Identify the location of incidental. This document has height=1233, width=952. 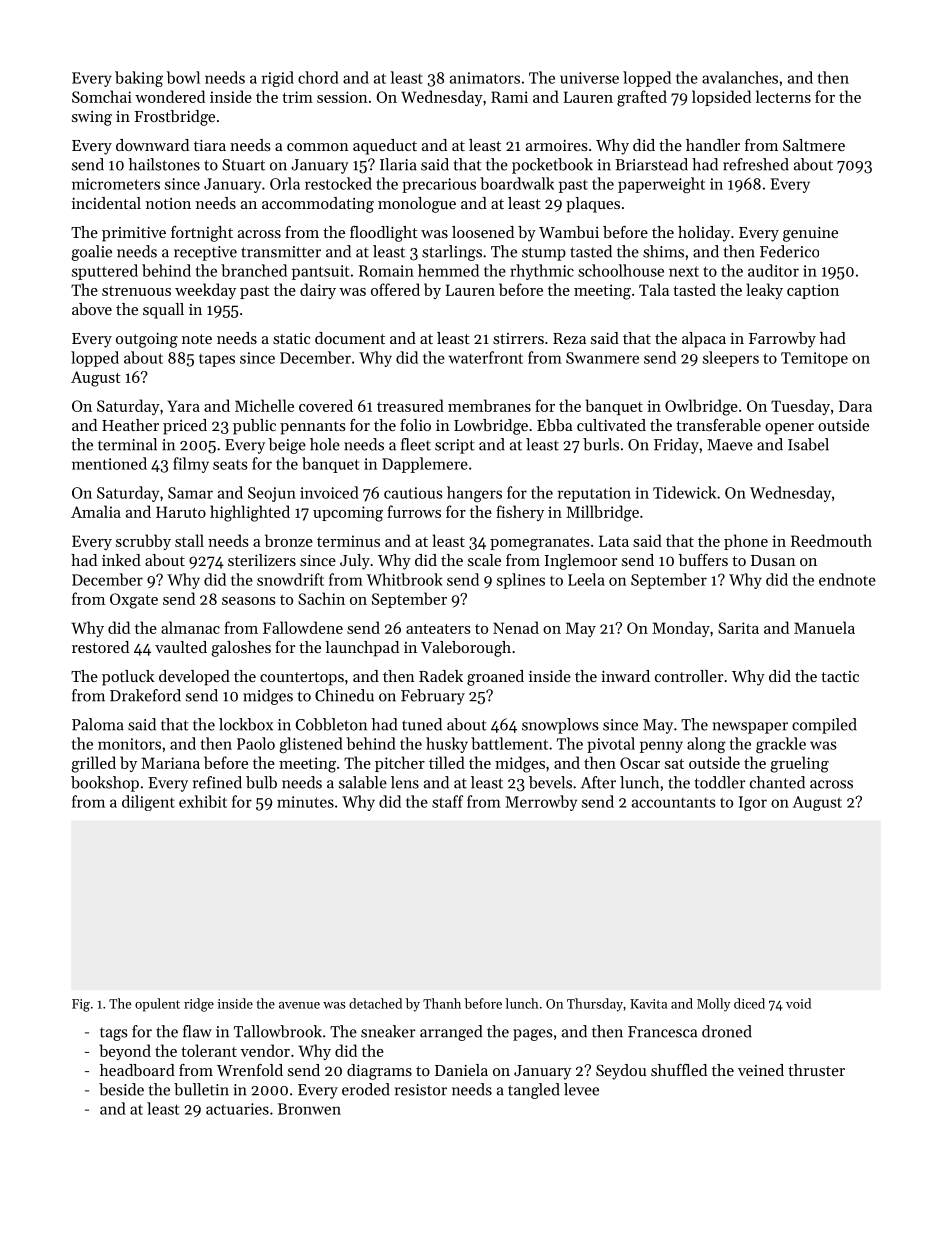
(106, 203).
